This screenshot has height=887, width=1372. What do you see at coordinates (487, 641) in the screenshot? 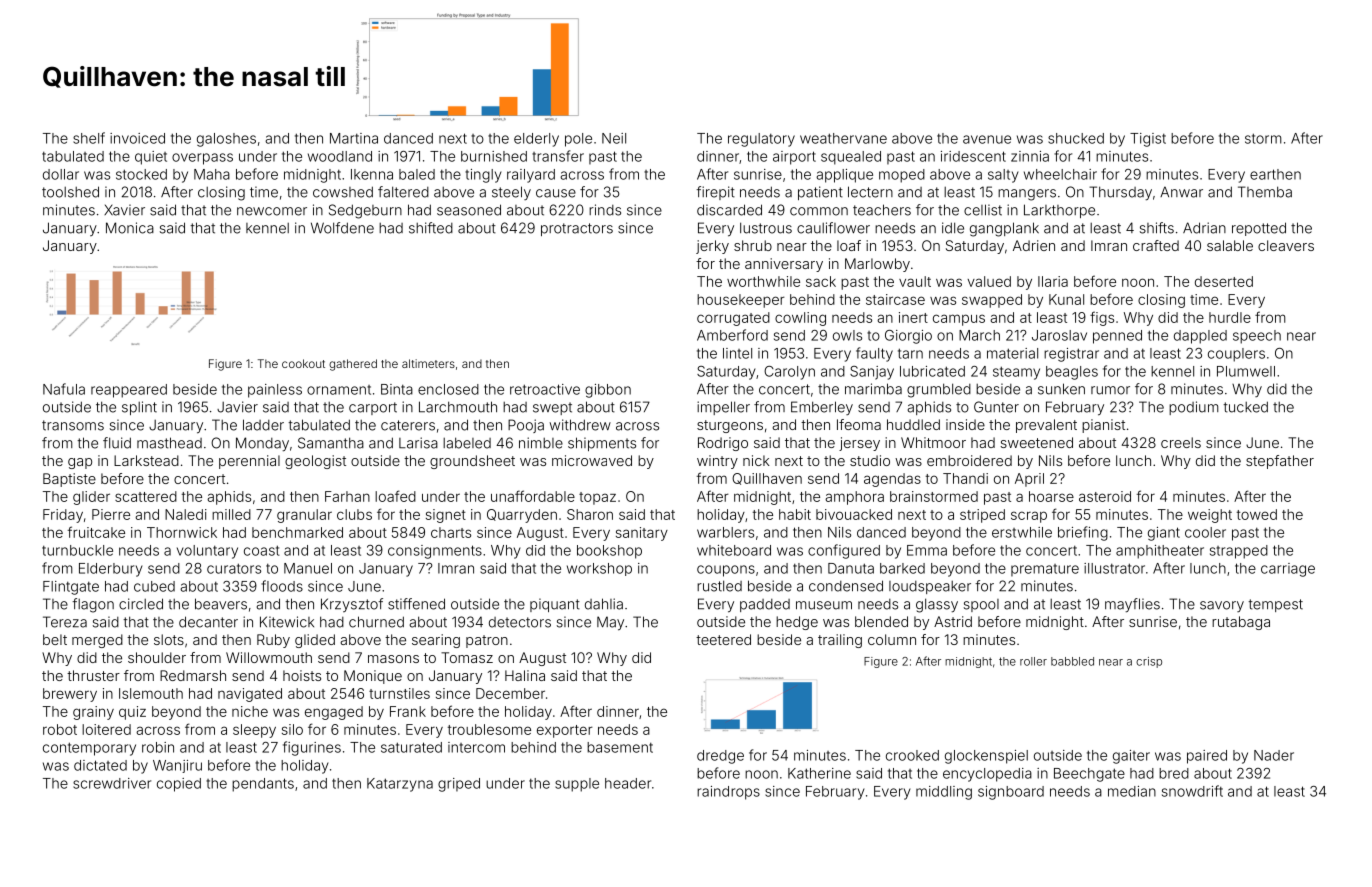
I see `patron` at bounding box center [487, 641].
